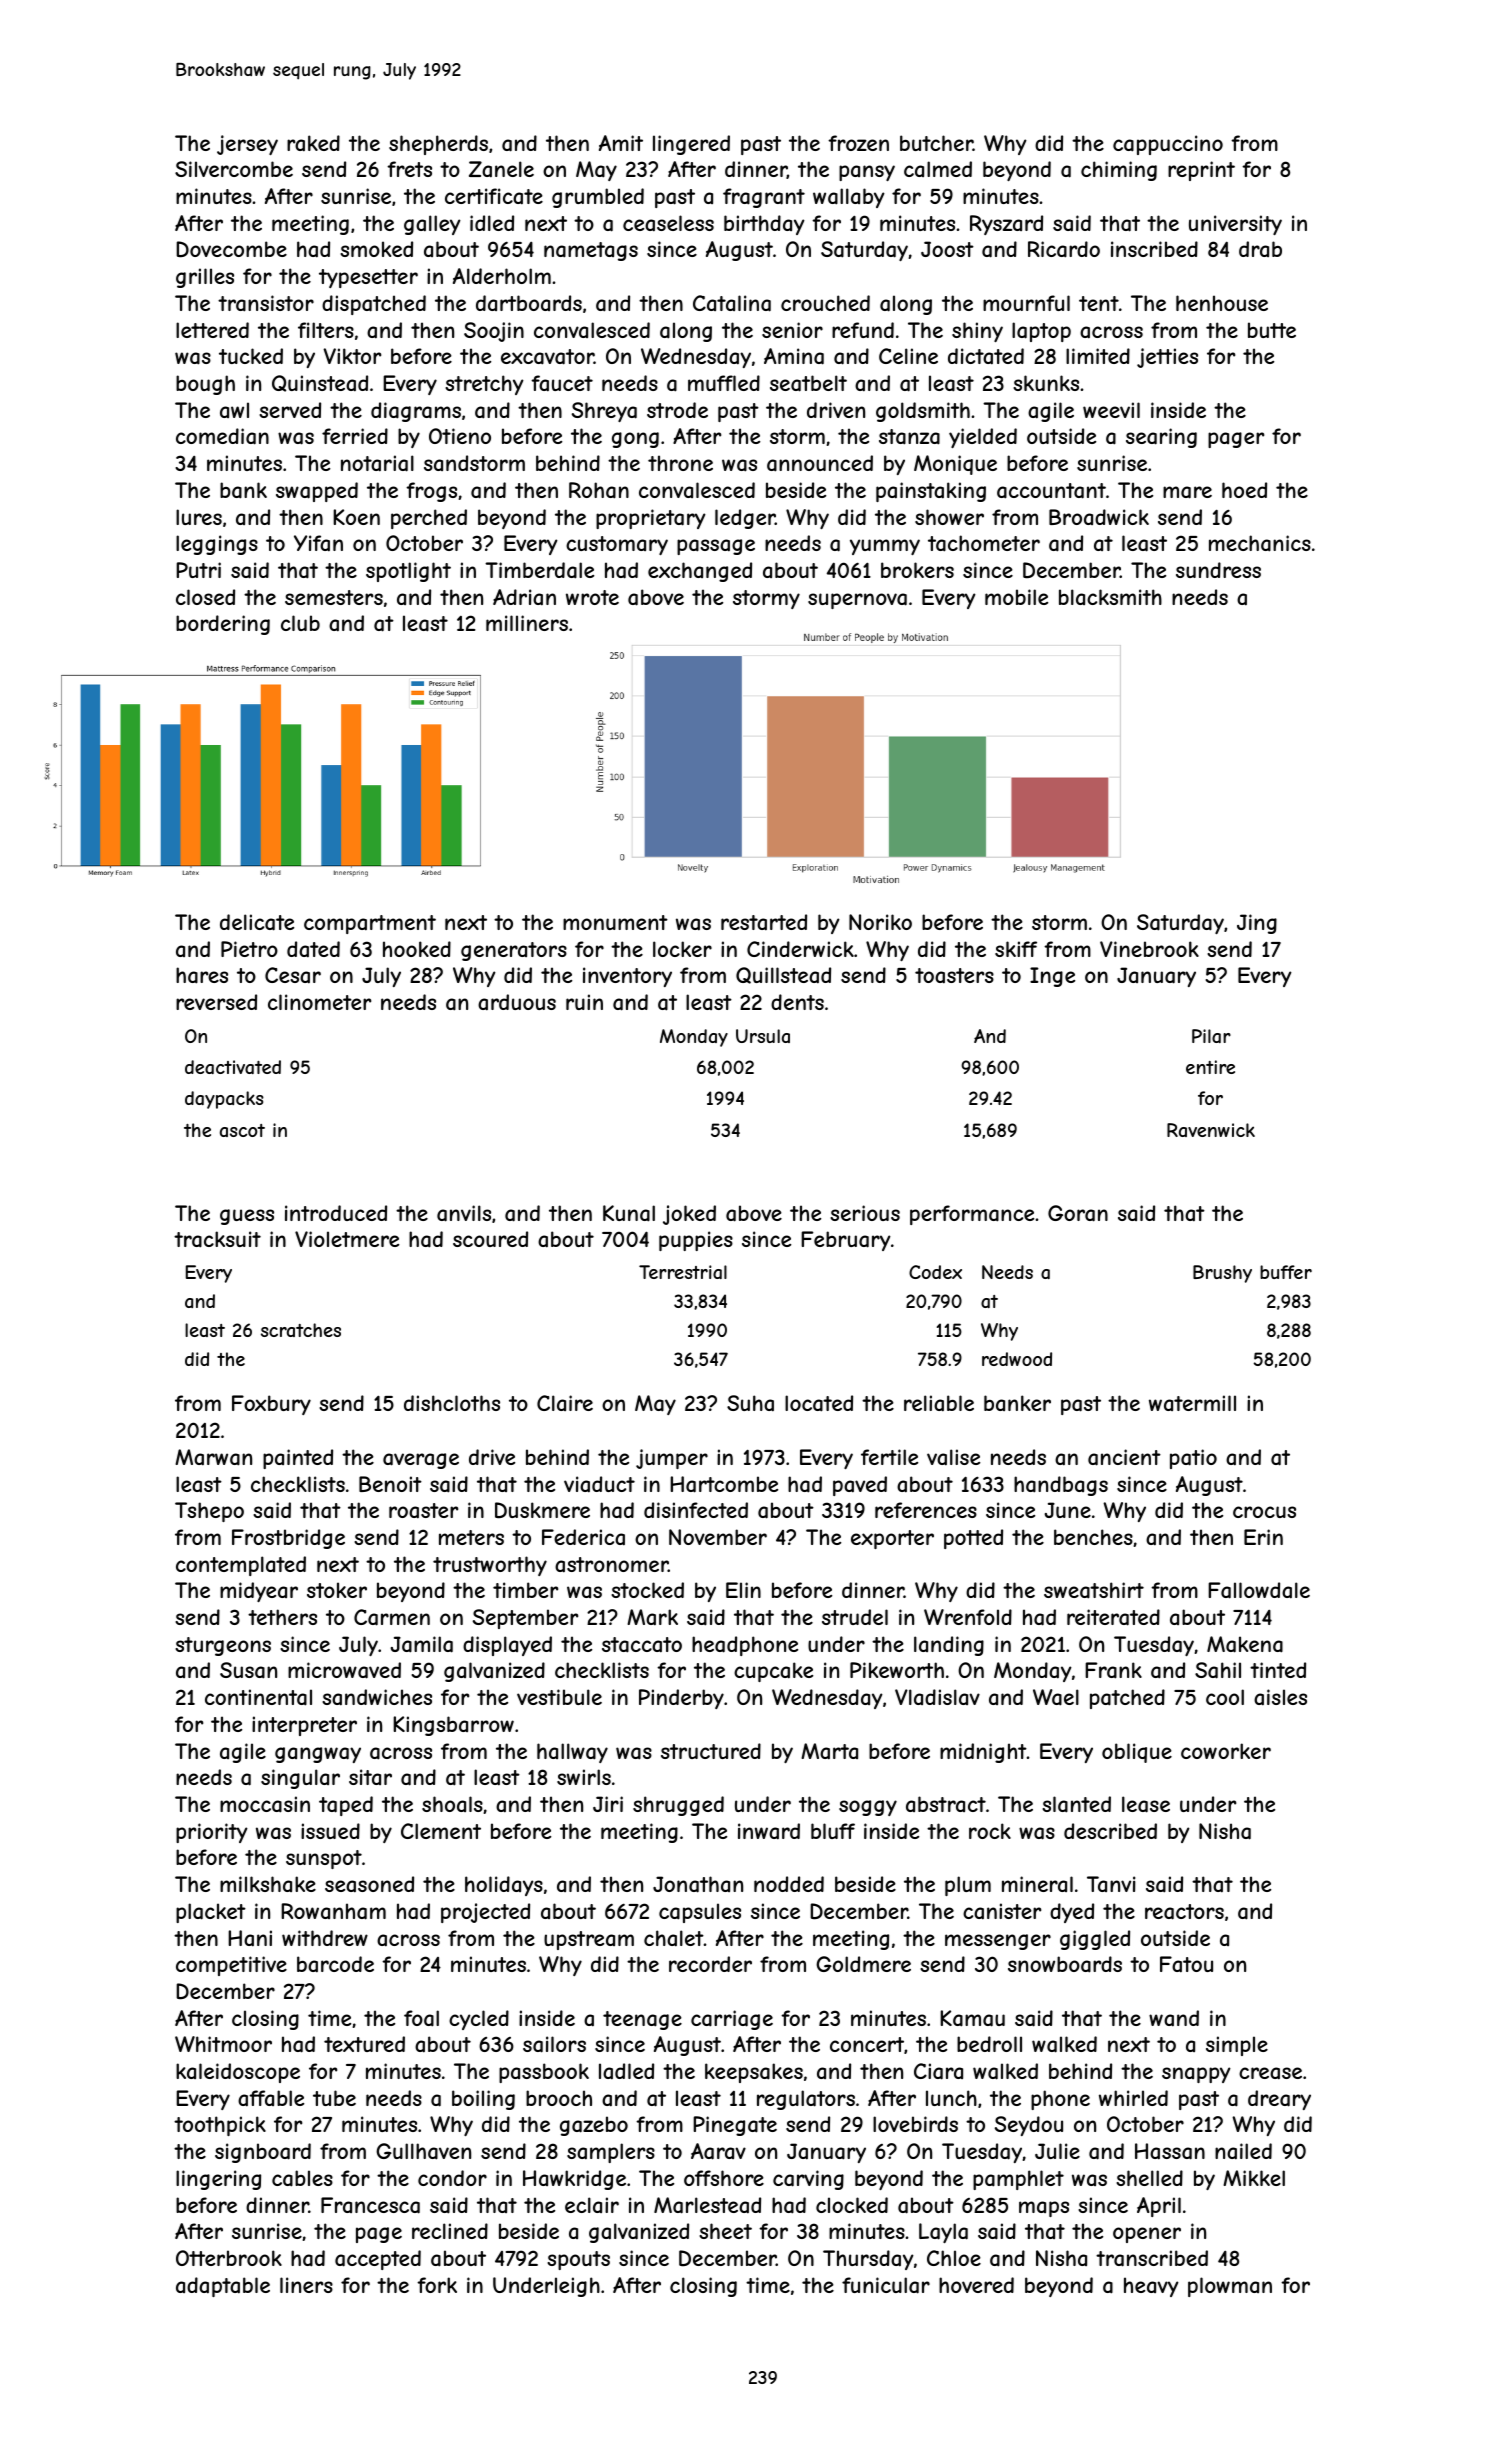 The image size is (1496, 2464). Describe the element at coordinates (1278, 1670) in the document. I see `tinted` at that location.
